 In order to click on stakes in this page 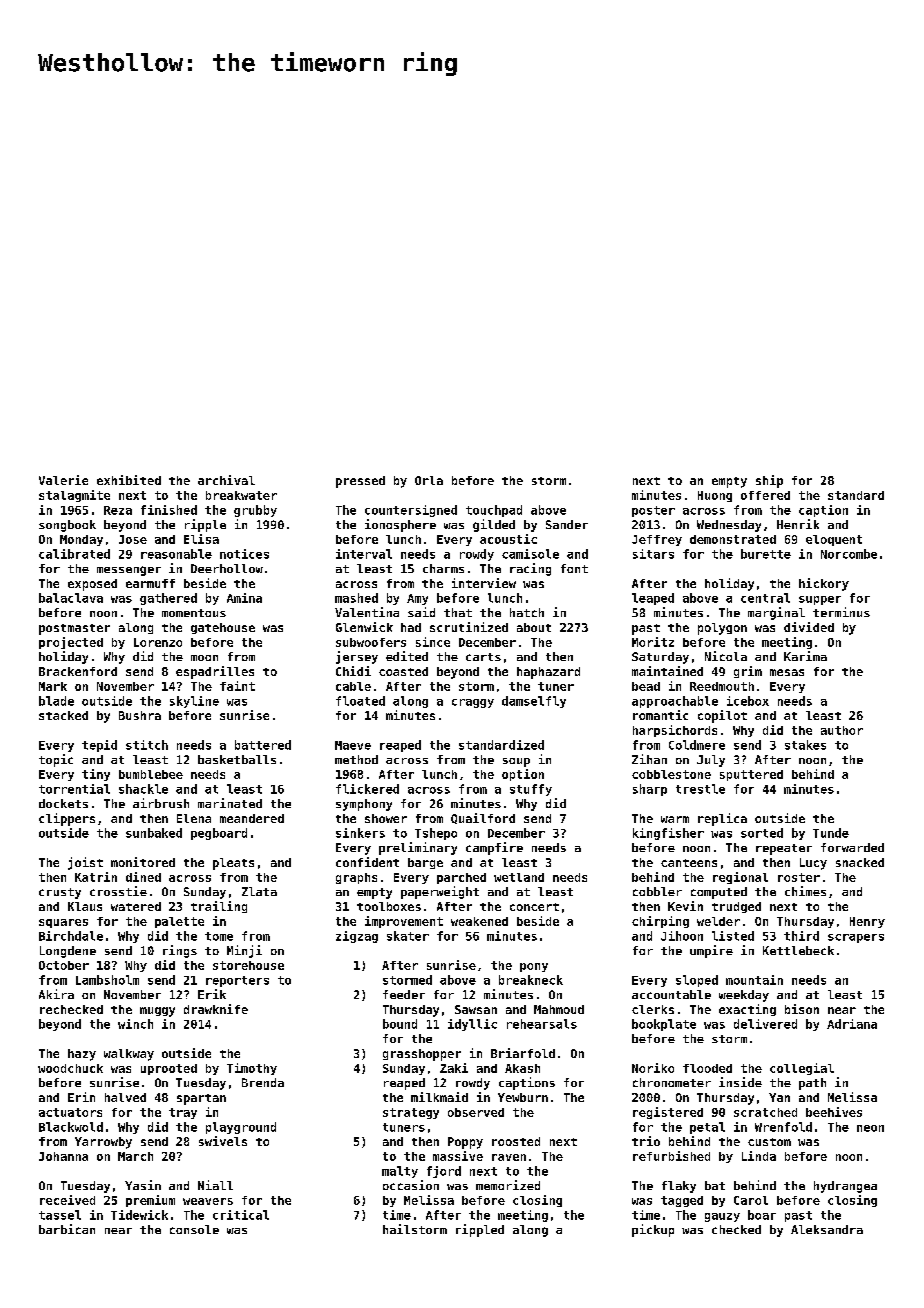, I will do `click(805, 745)`.
